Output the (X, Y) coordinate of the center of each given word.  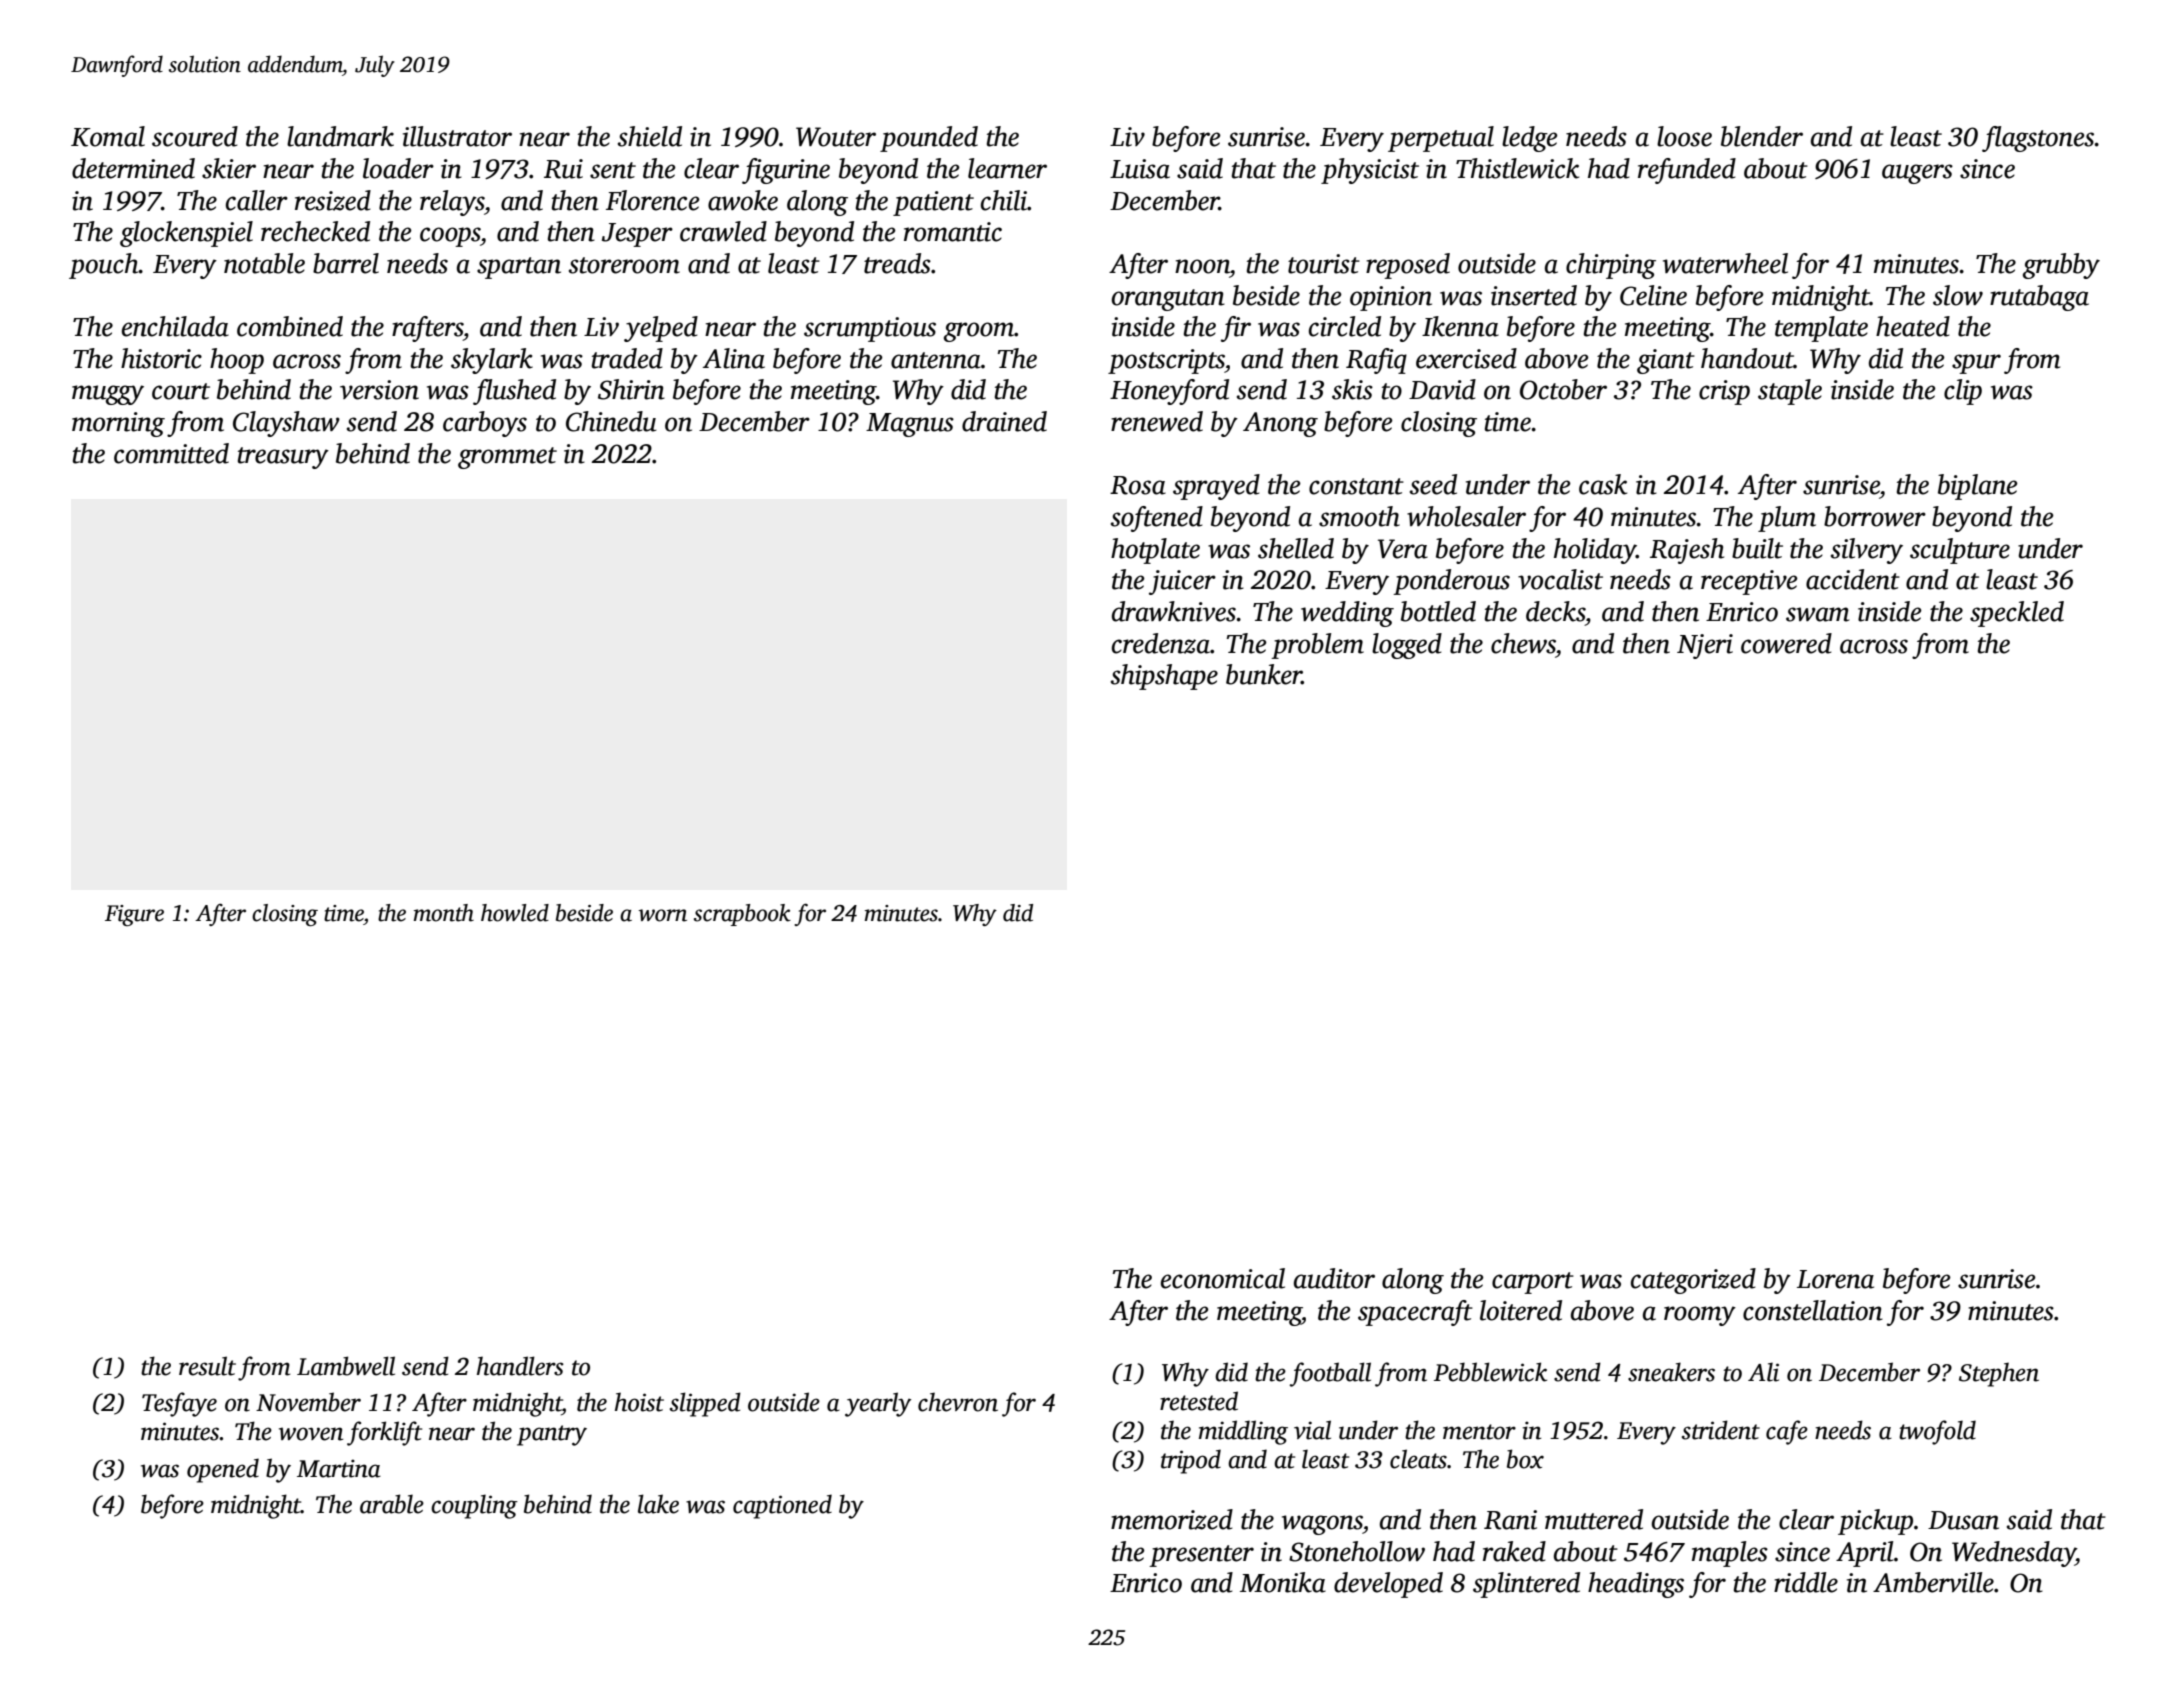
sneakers (1671, 1372)
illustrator (457, 136)
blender (1762, 136)
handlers (520, 1366)
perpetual (1441, 139)
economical (1223, 1278)
